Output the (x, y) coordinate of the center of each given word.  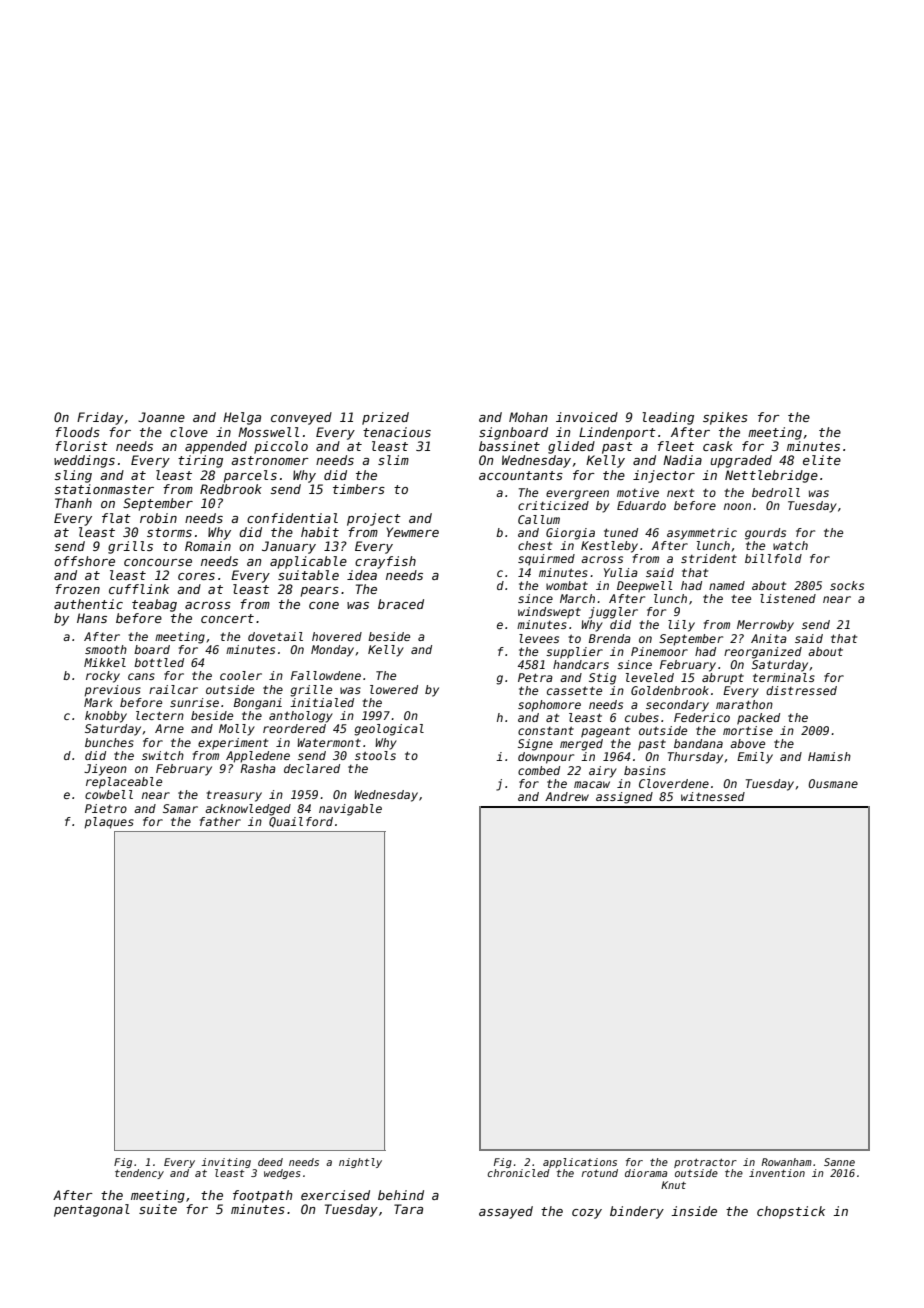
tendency (139, 1174)
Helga (242, 418)
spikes (725, 418)
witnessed (713, 796)
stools (375, 755)
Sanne (839, 1162)
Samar (180, 808)
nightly (360, 1163)
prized (385, 418)
